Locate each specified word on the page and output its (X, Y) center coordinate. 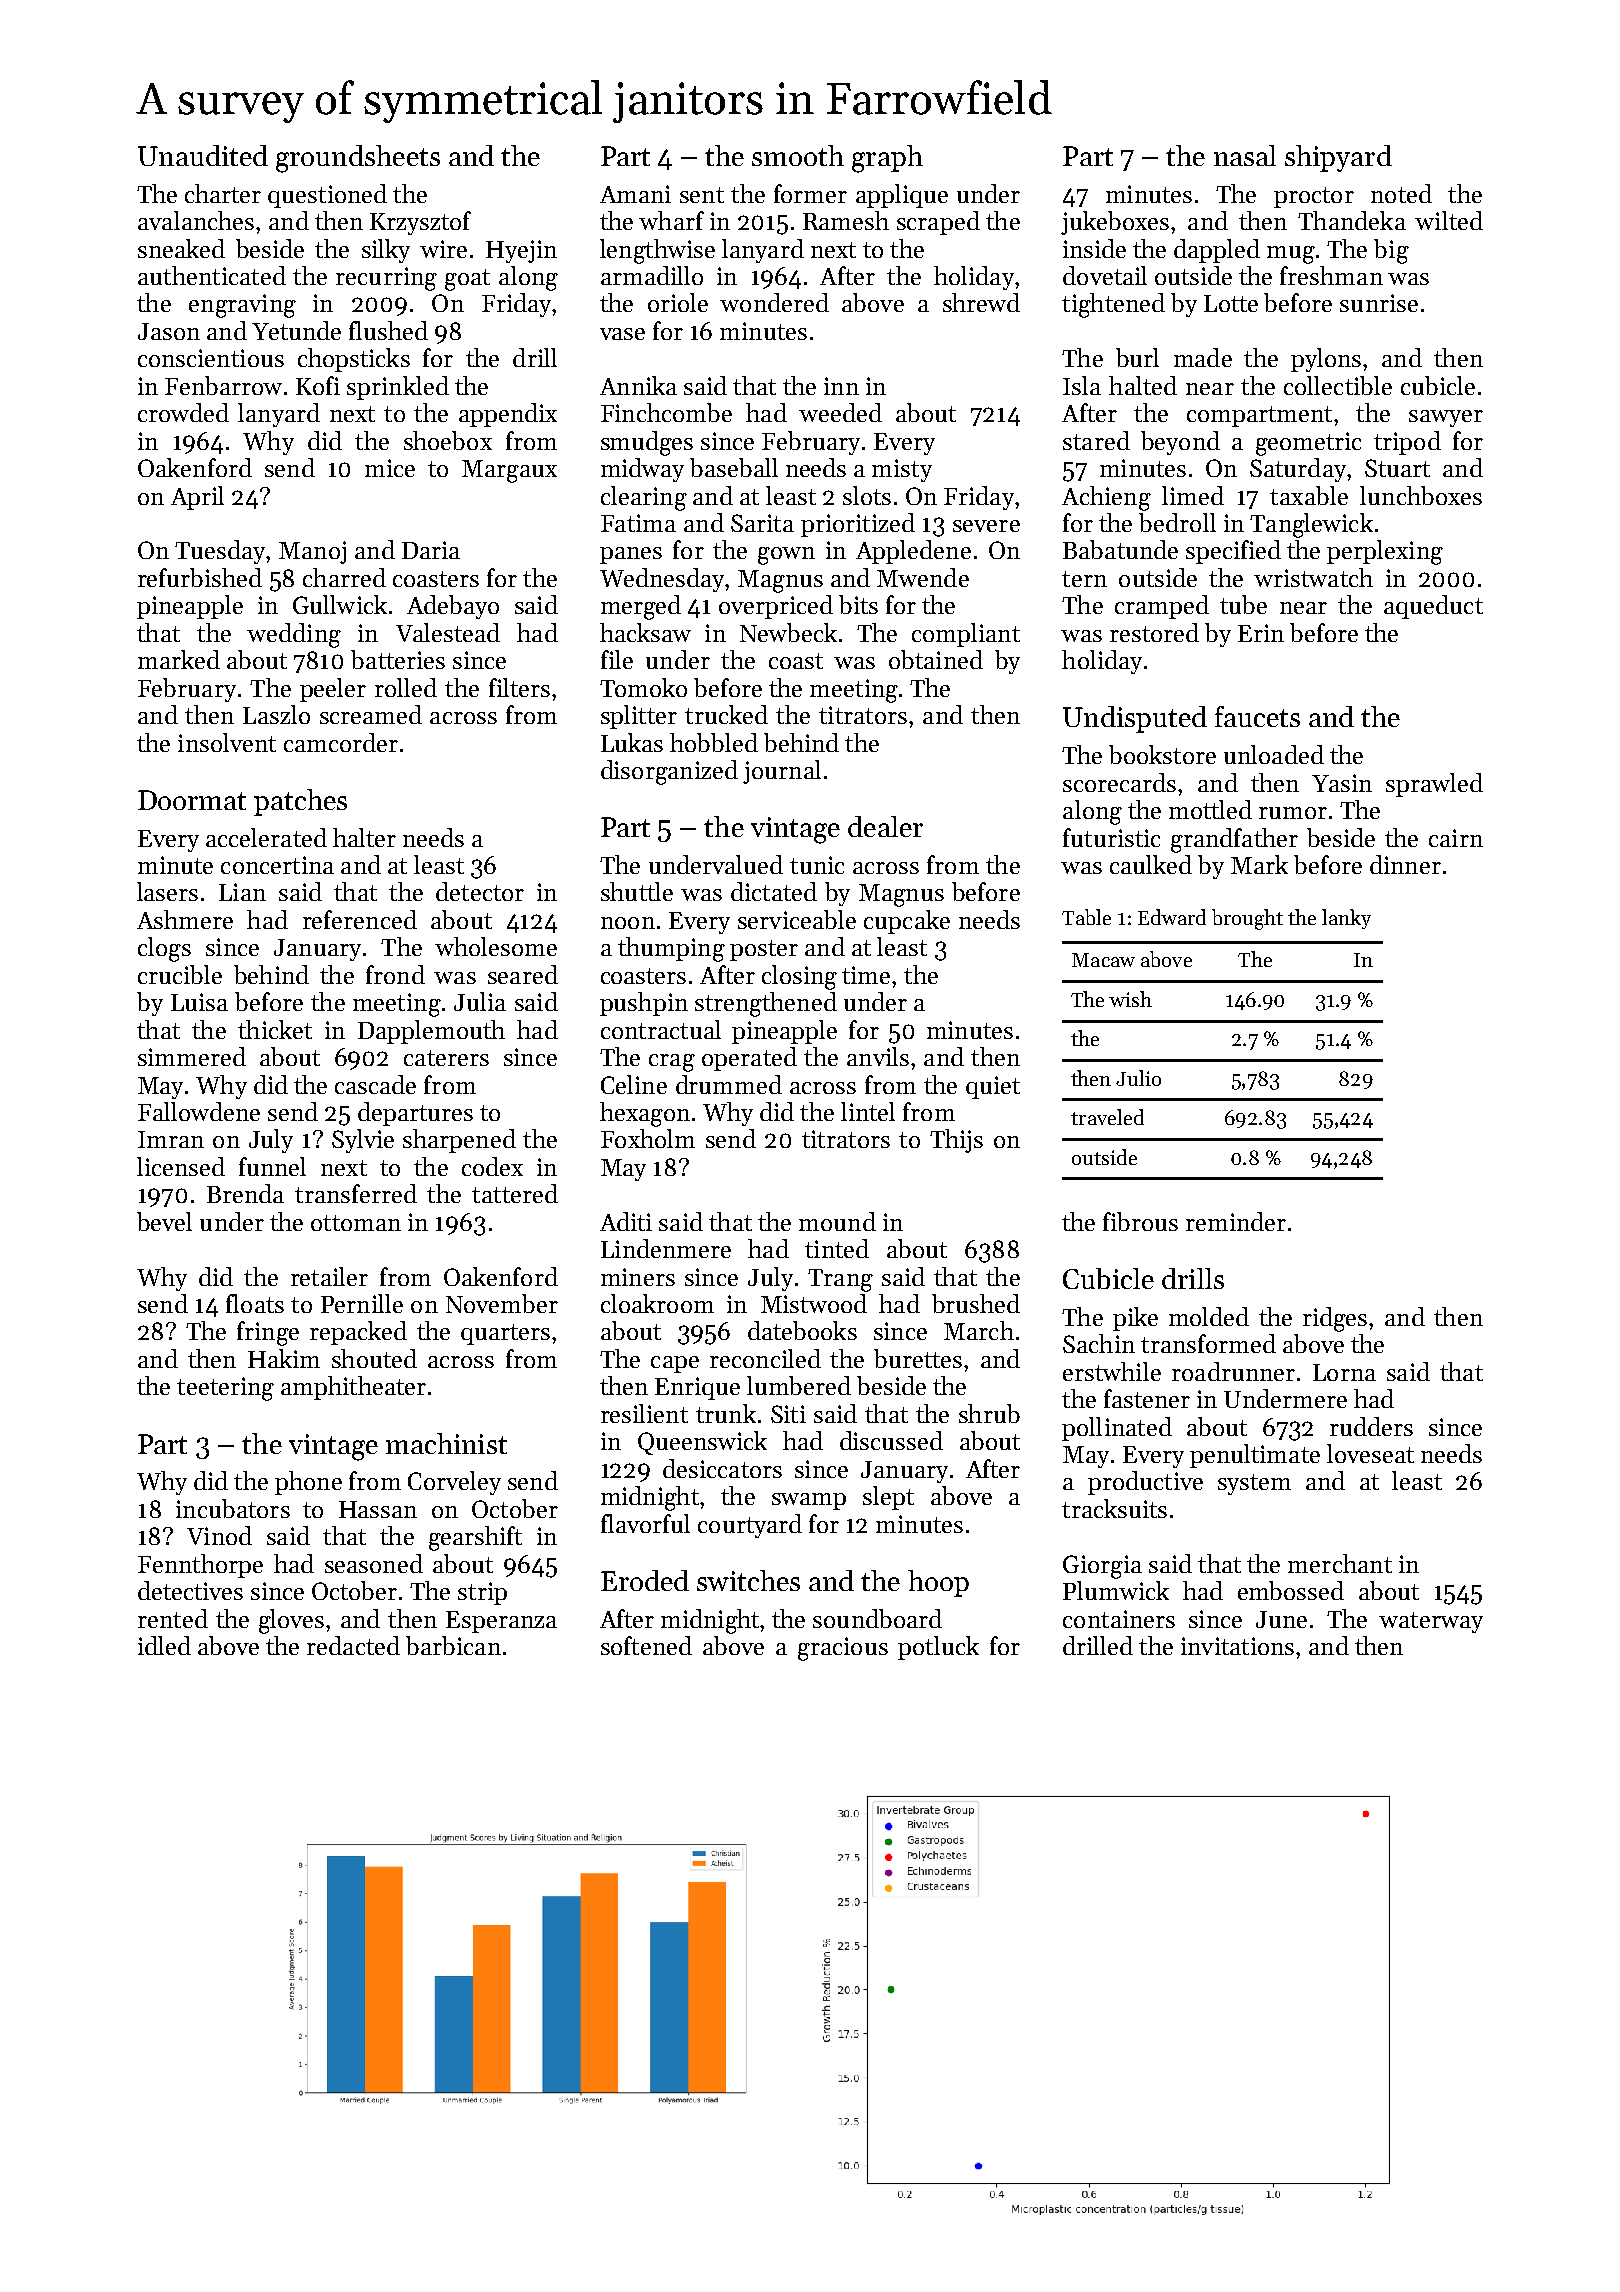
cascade (375, 1084)
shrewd (981, 302)
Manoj (312, 552)
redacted (353, 1645)
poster (764, 950)
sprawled (1434, 785)
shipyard (1338, 158)
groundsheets (358, 159)
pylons (1326, 360)
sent (702, 195)
